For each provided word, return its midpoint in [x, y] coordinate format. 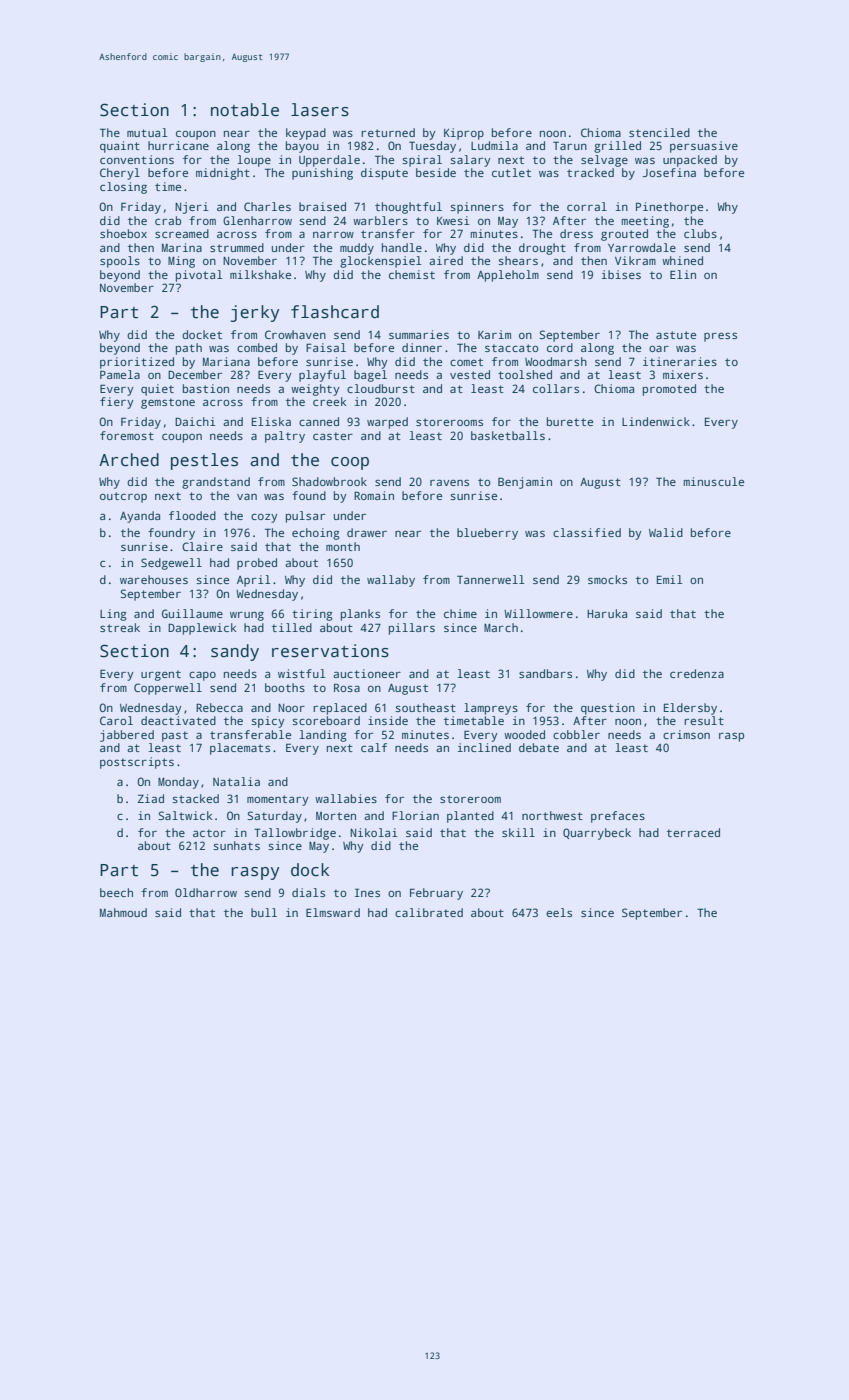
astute [676, 335]
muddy [357, 249]
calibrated [429, 912]
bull [264, 912]
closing [123, 188]
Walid [666, 532]
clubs [700, 233]
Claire [202, 546]
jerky [255, 313]
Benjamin [525, 483]
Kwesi [453, 220]
